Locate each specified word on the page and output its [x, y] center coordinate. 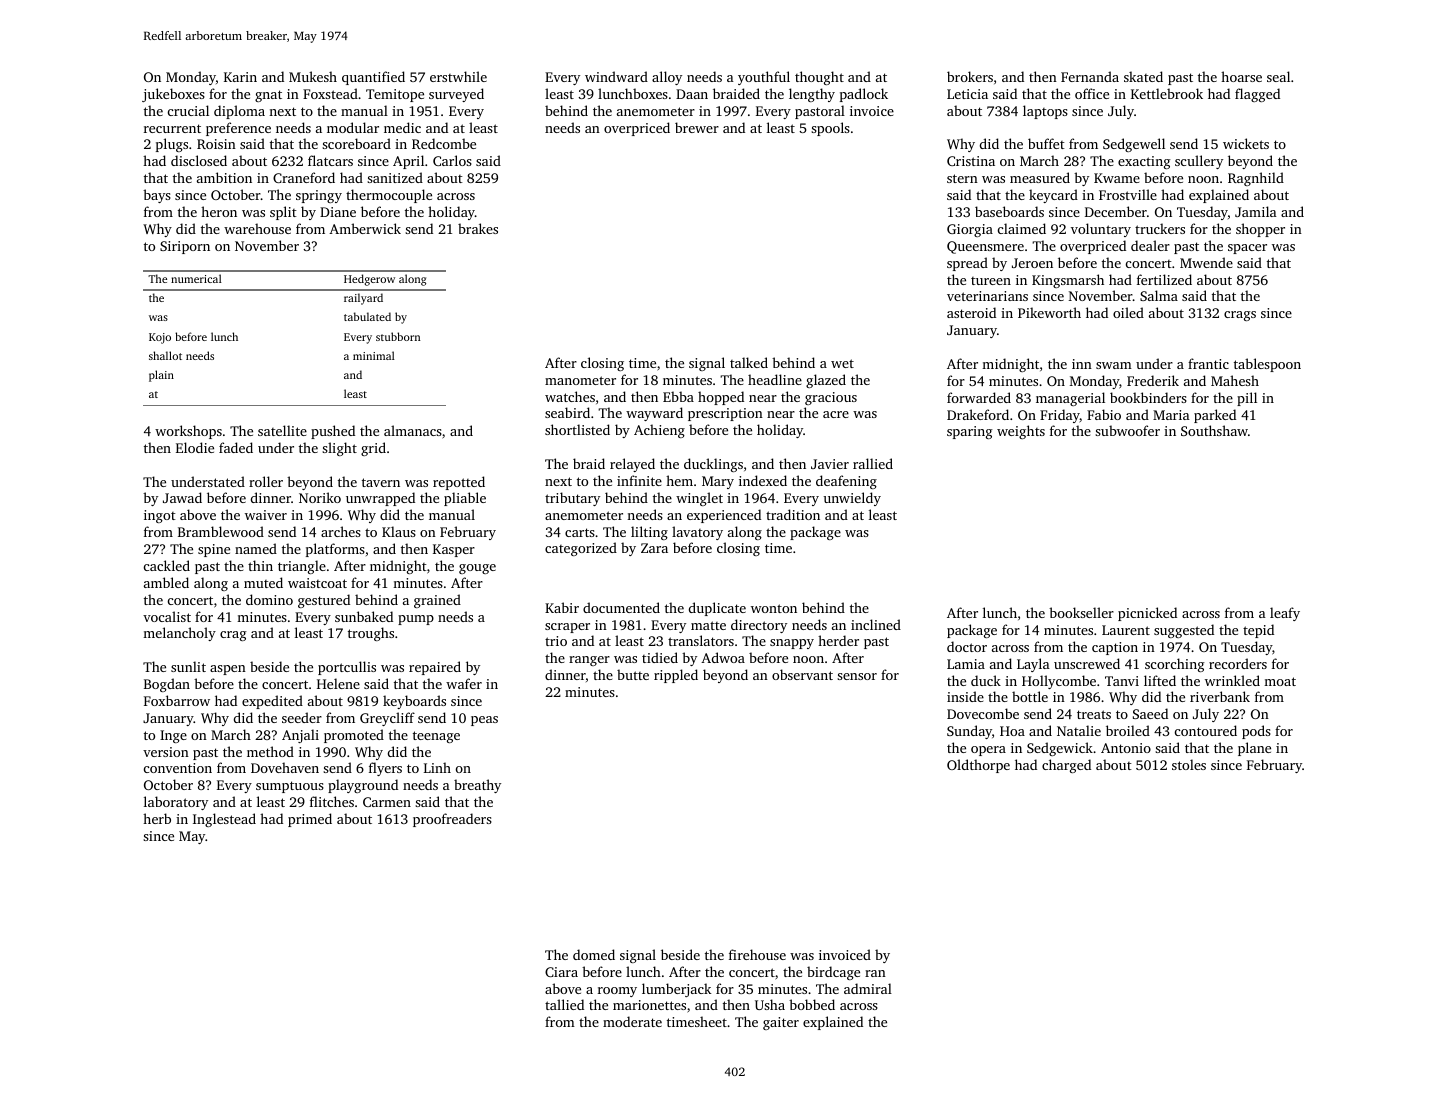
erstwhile [458, 76]
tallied [564, 1004]
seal [1278, 76]
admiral [868, 988]
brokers [970, 76]
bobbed [812, 1004]
